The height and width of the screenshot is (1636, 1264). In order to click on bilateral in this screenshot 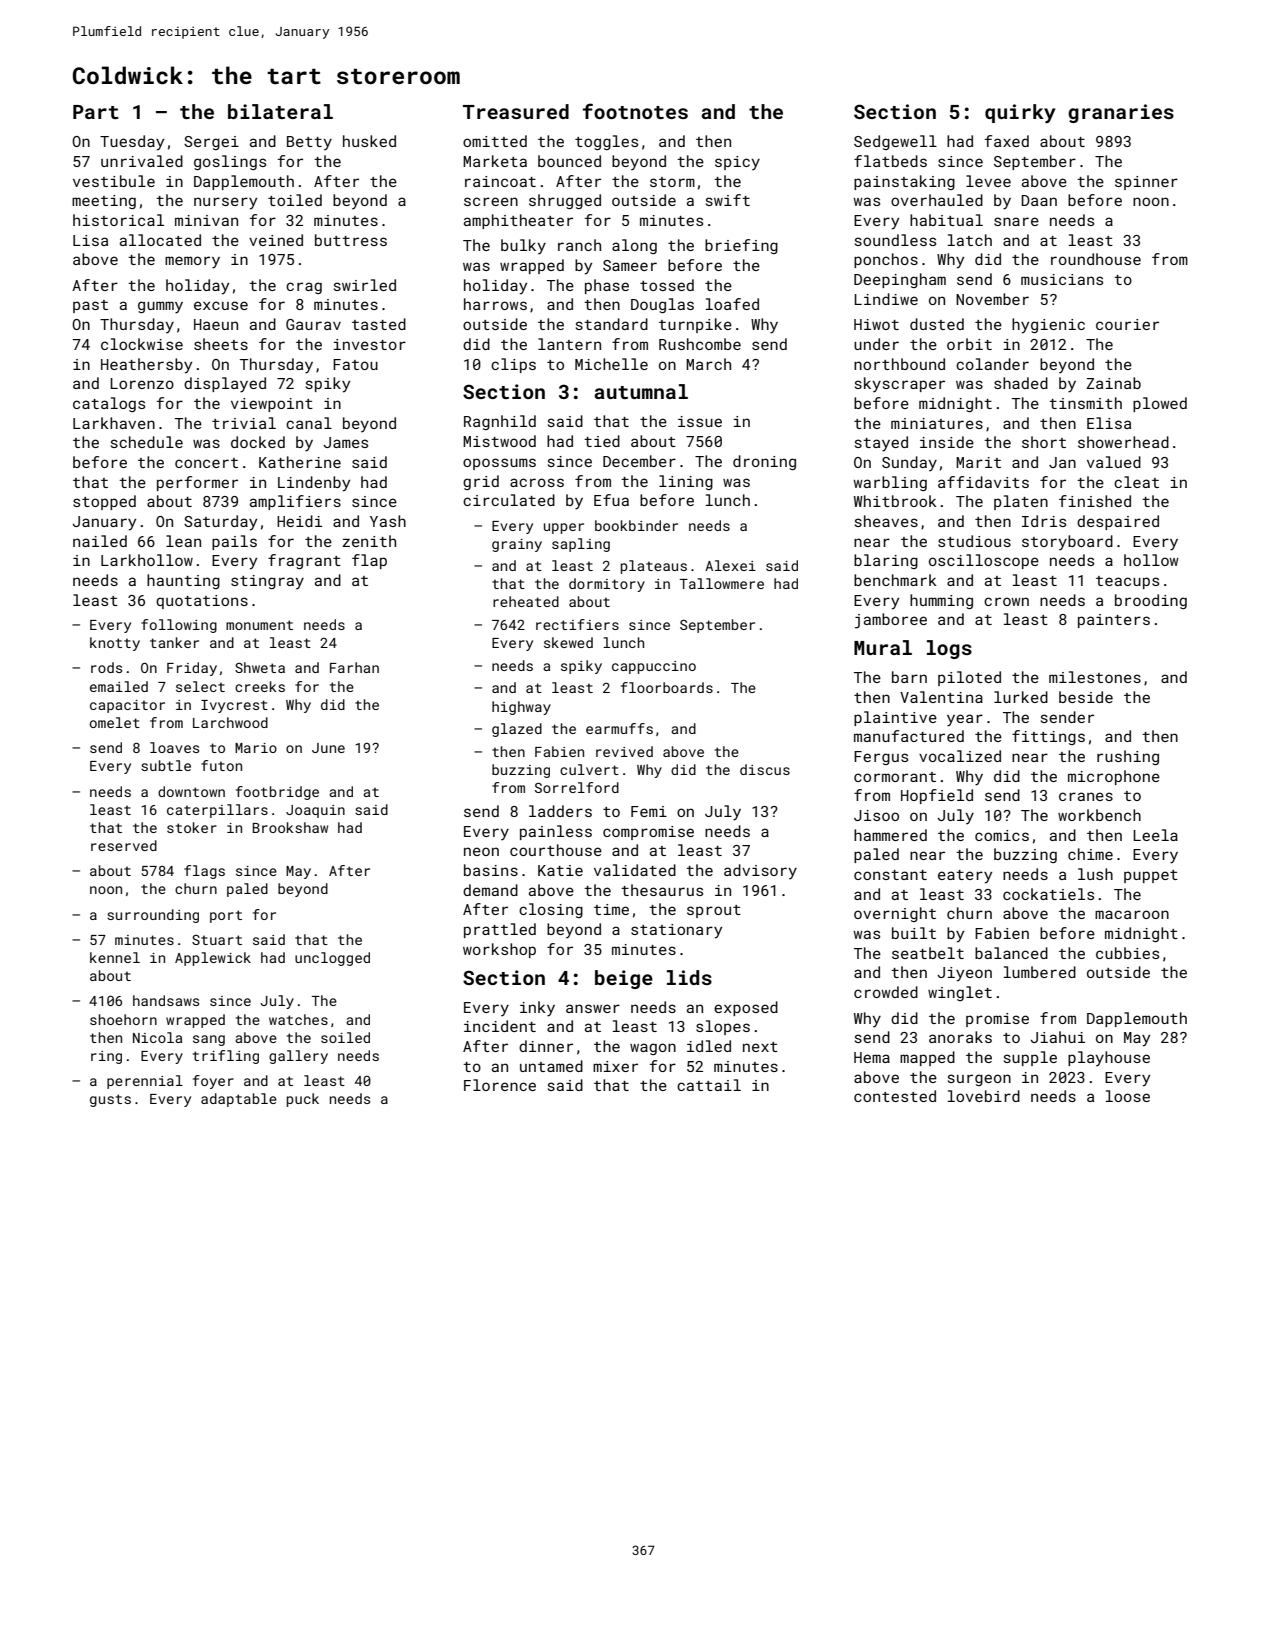, I will do `click(280, 111)`.
